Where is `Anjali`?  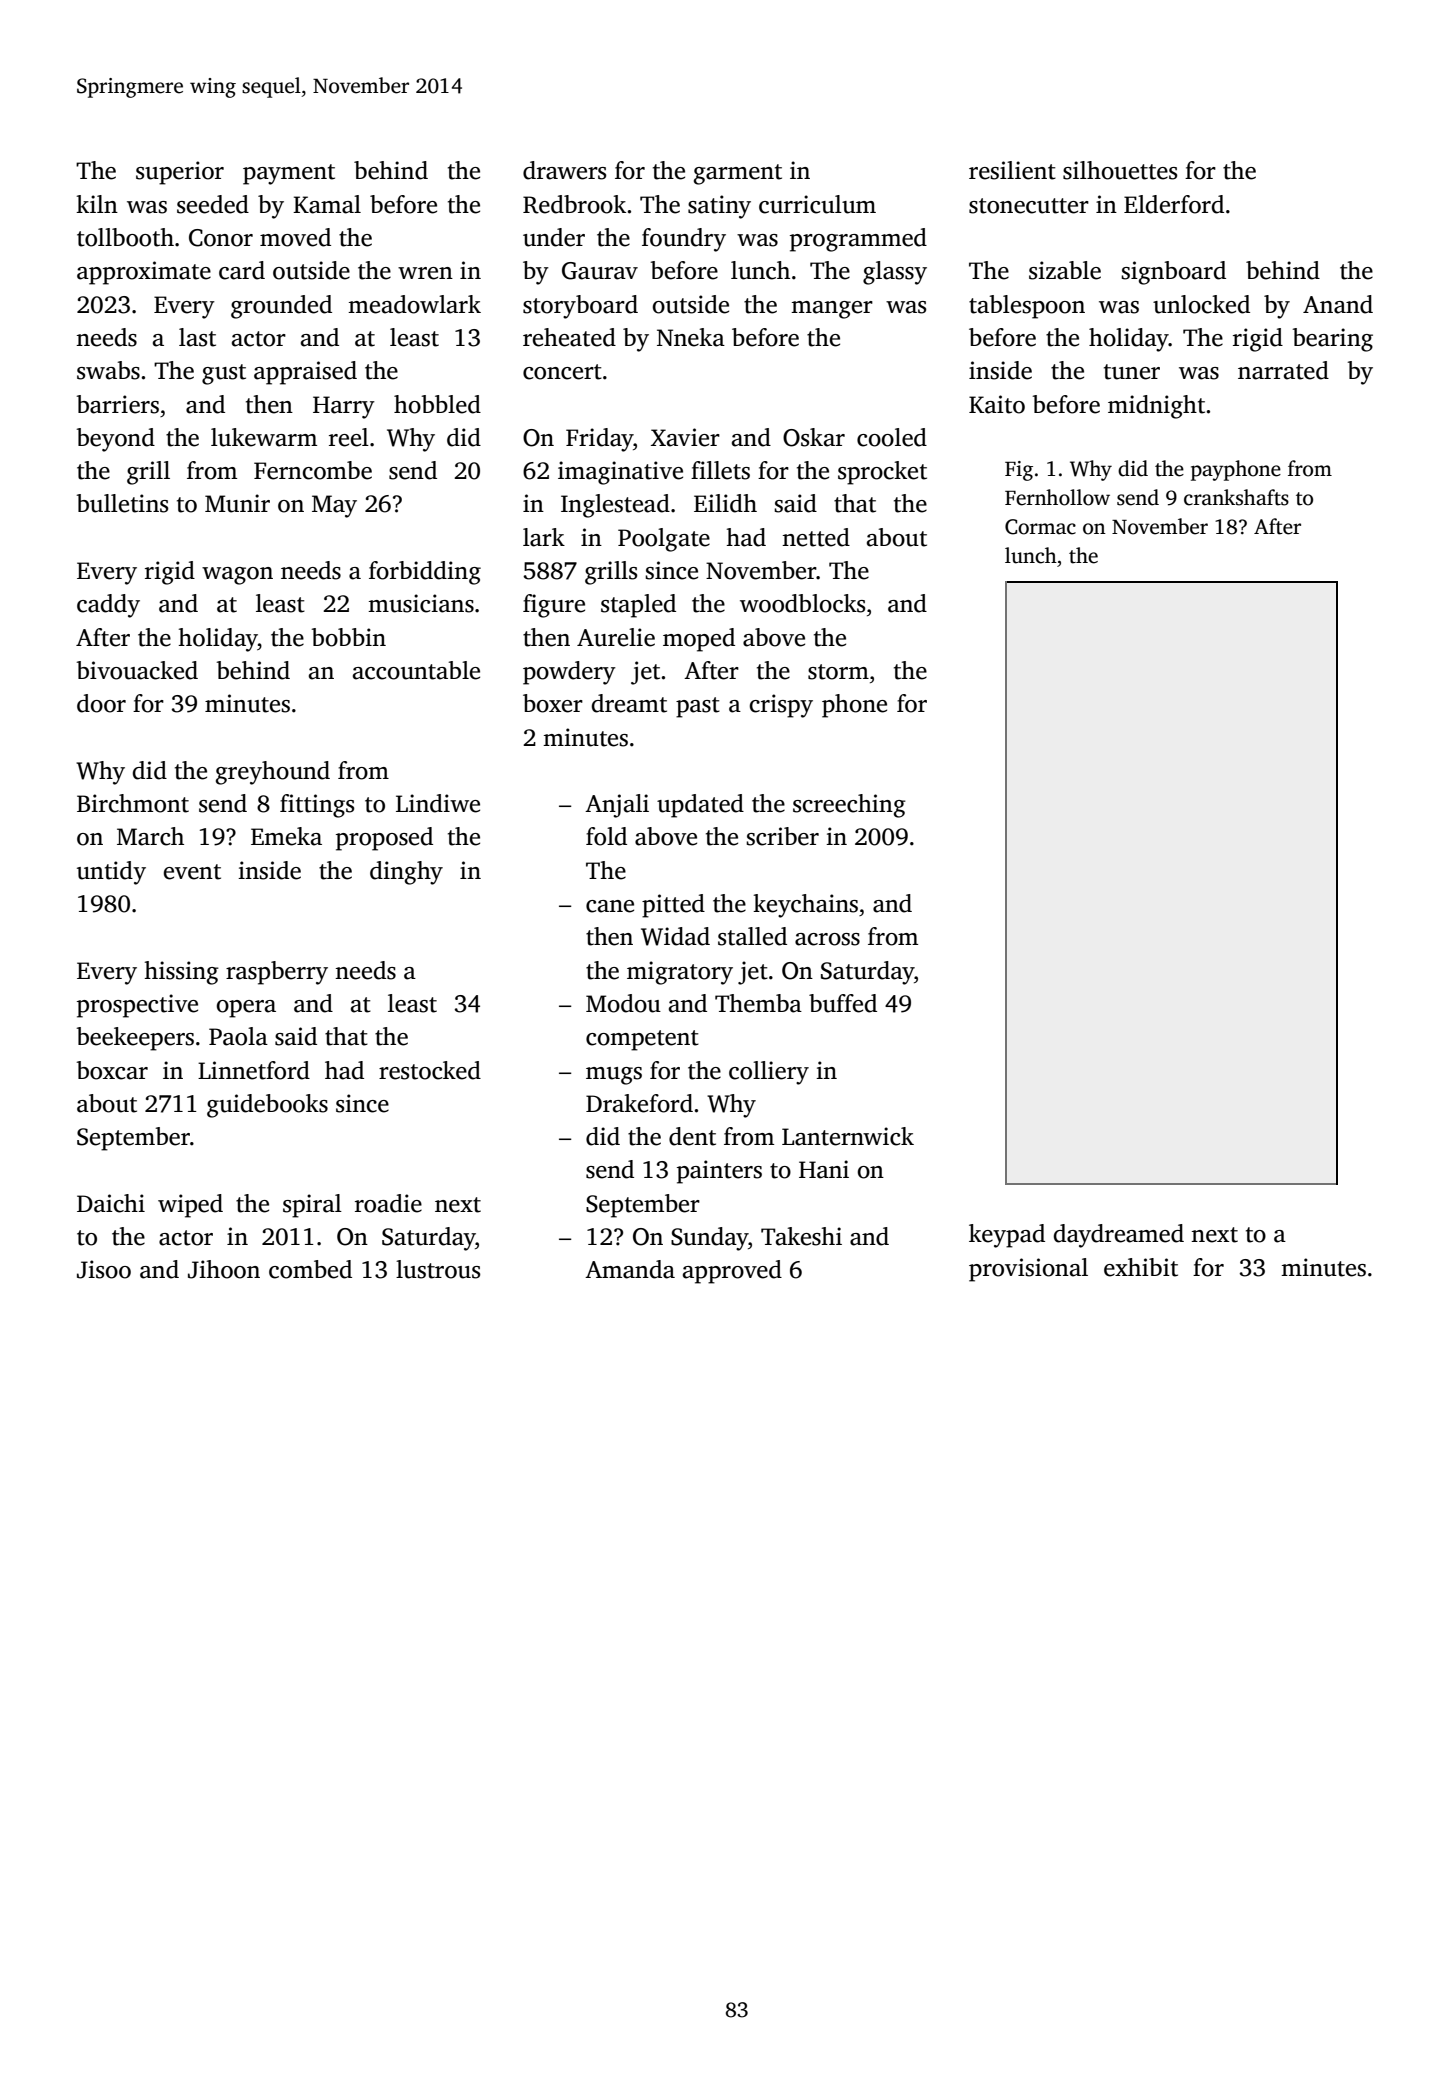 Anjali is located at coordinates (617, 806).
